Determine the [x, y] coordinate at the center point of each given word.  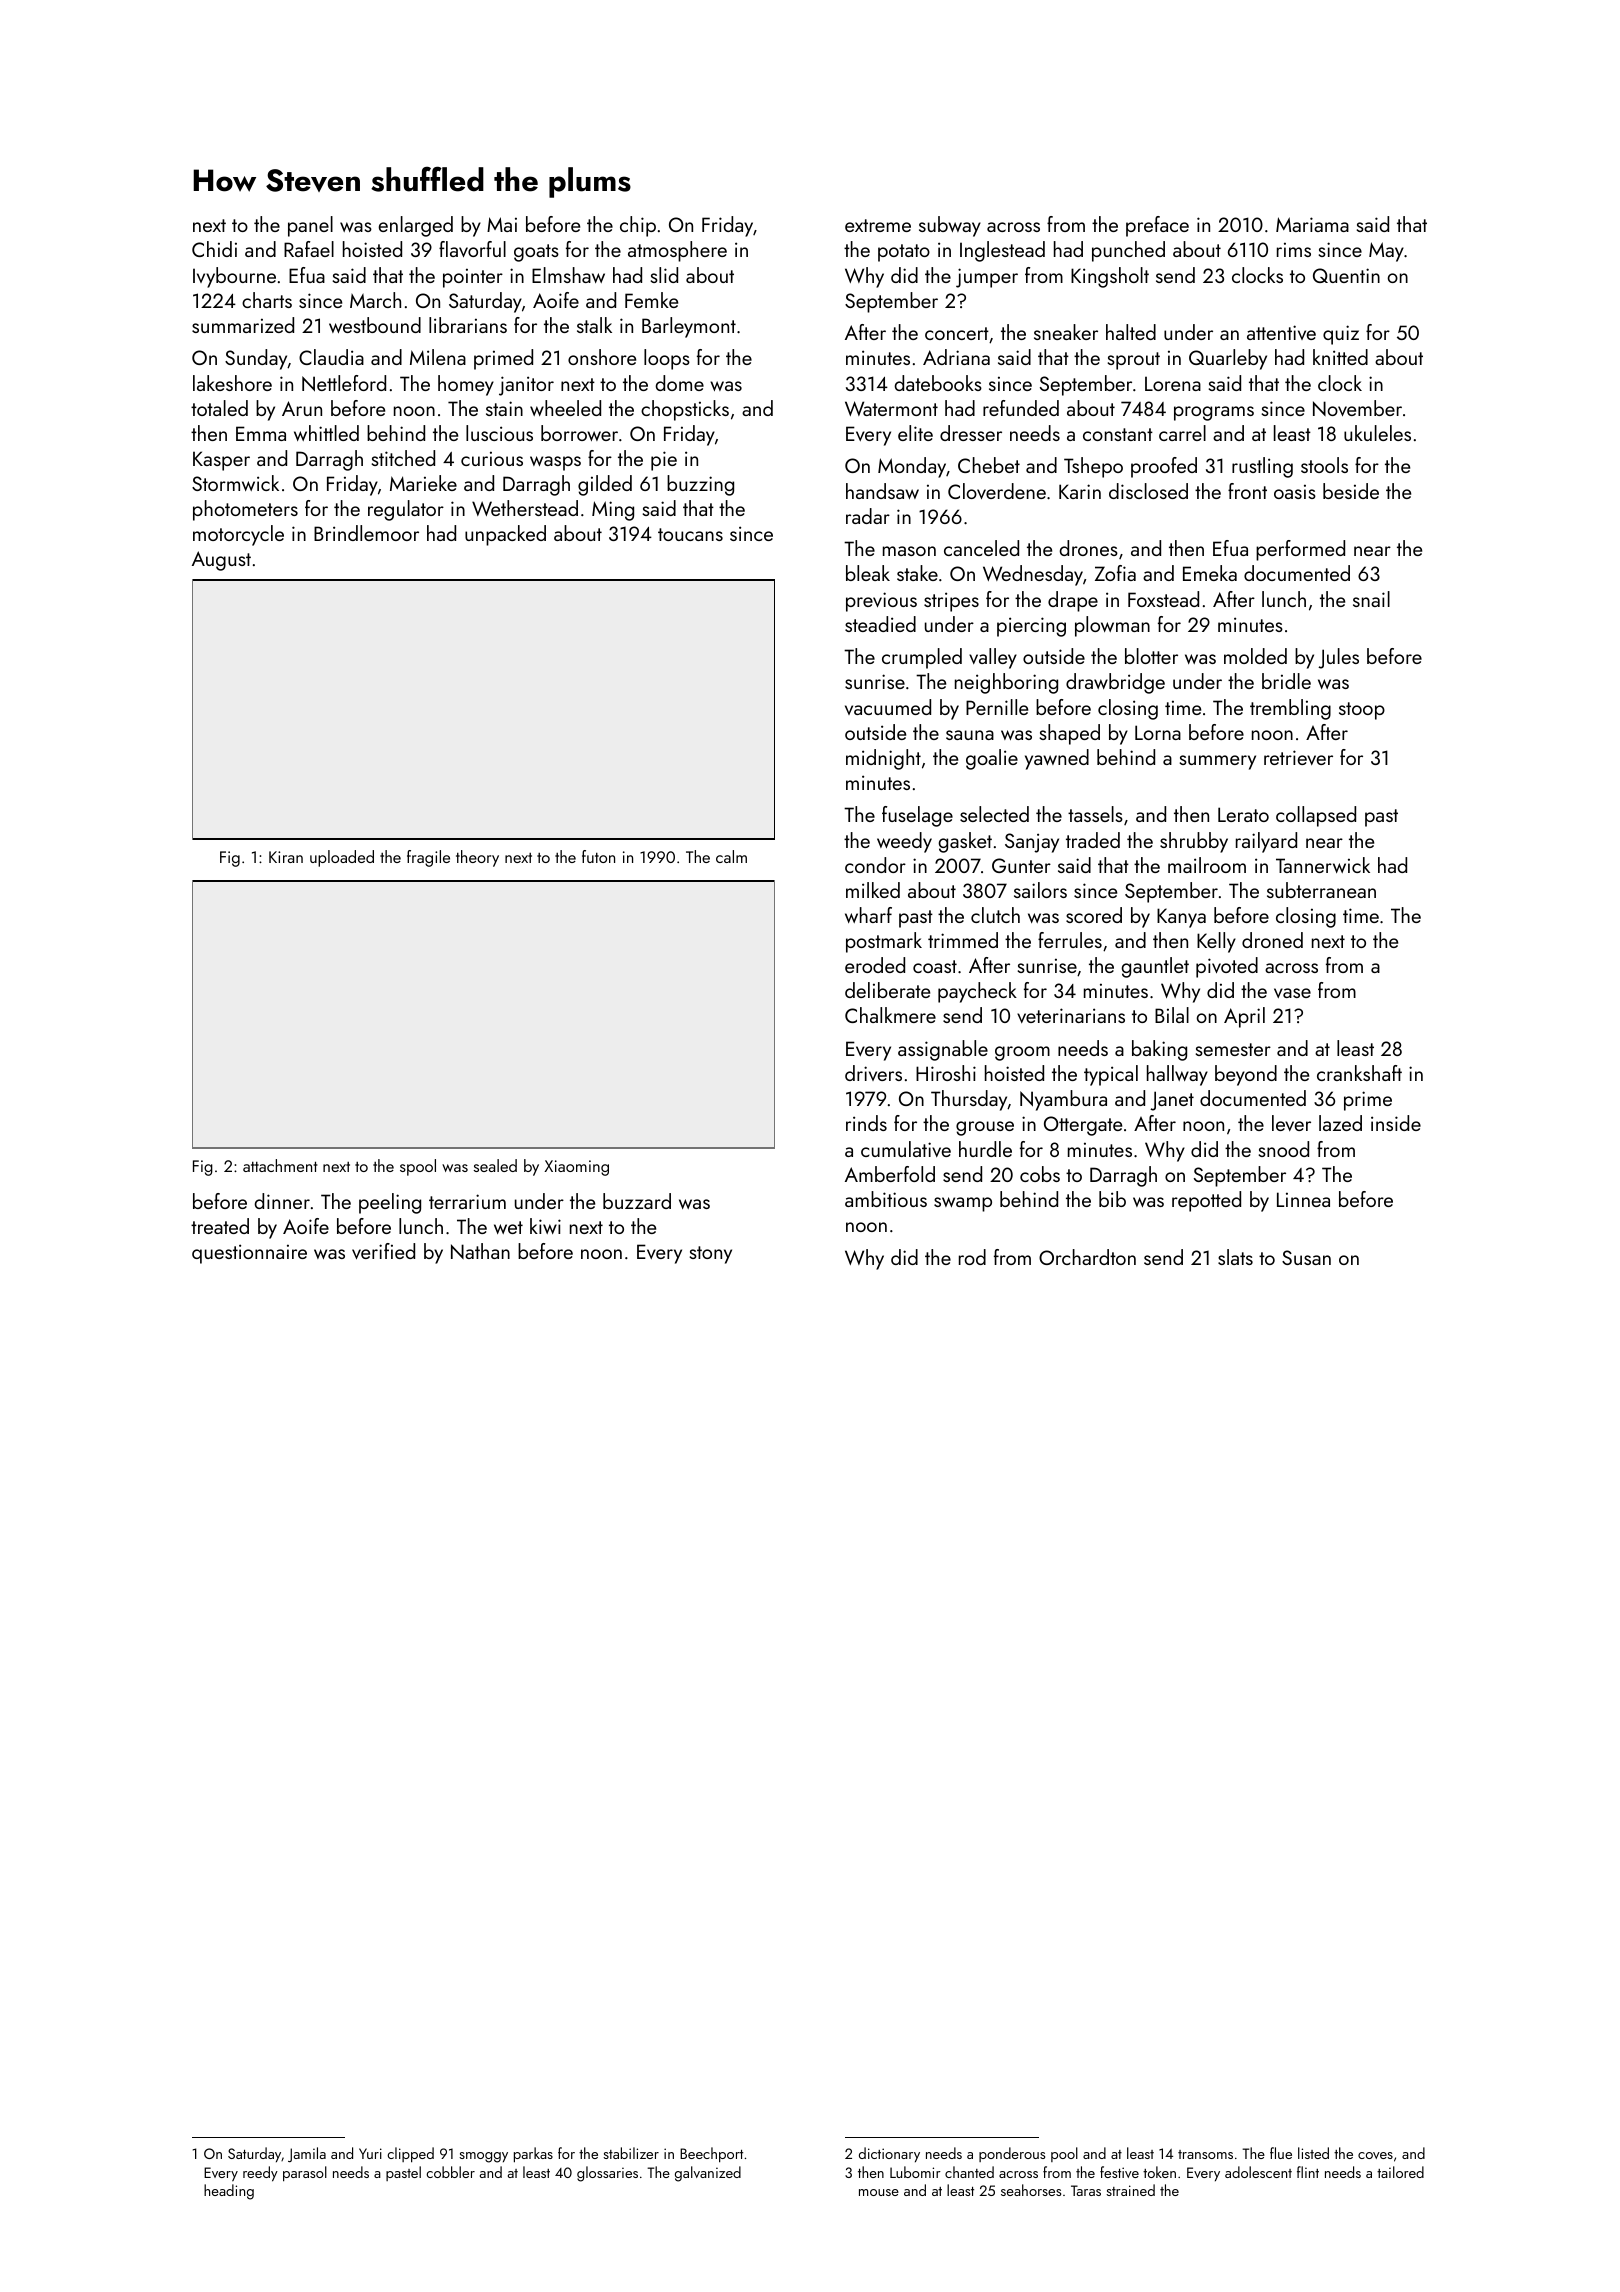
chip [638, 226]
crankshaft [1359, 1073]
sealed [495, 1165]
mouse [879, 2192]
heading [229, 2192]
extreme [878, 225]
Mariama [1312, 224]
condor [875, 865]
